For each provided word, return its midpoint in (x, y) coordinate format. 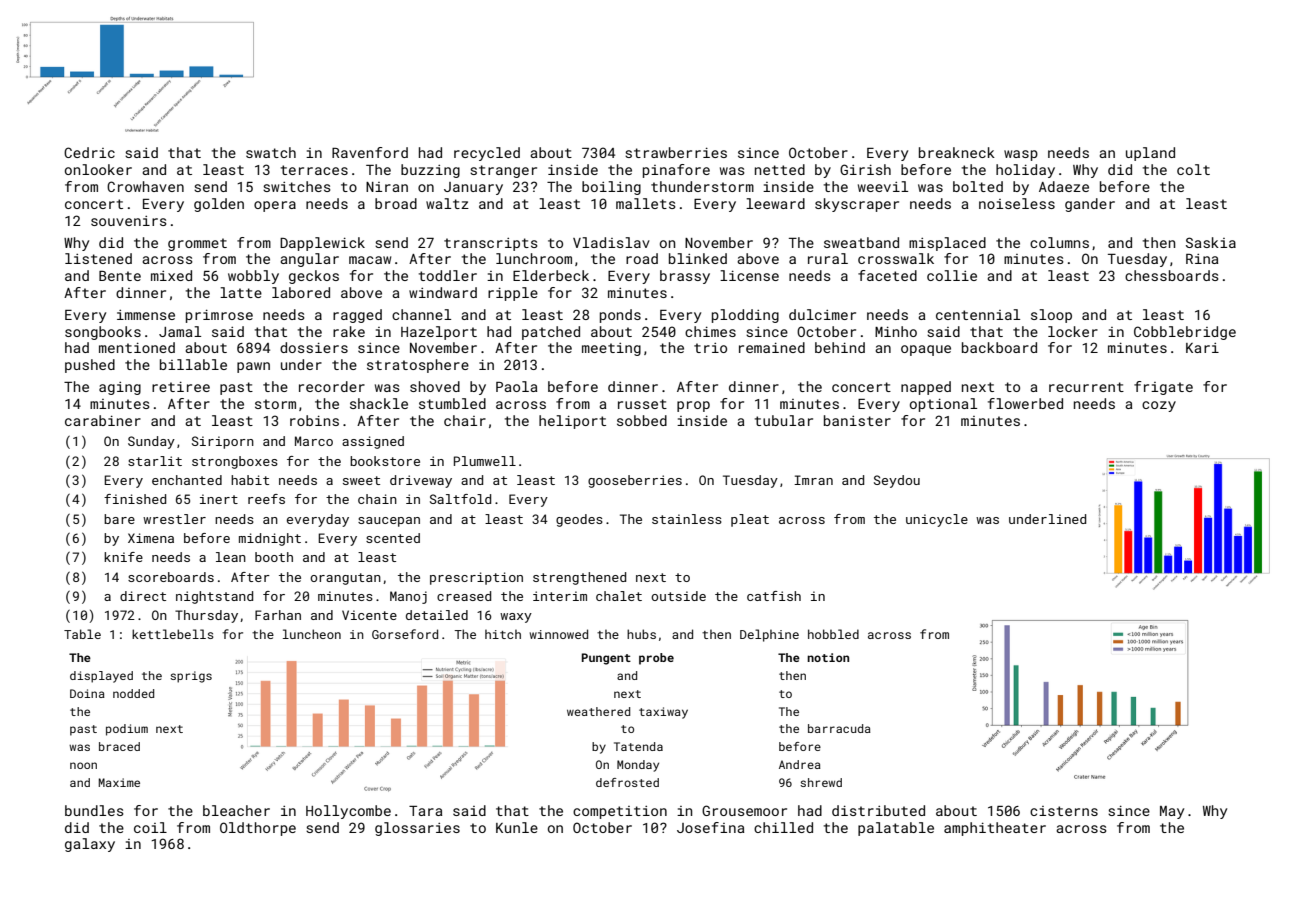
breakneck (957, 152)
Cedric (89, 152)
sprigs (191, 677)
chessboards (1172, 275)
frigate (1163, 388)
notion (828, 657)
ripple (513, 294)
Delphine (769, 635)
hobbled (833, 634)
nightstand (214, 597)
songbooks (103, 333)
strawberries (676, 152)
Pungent (606, 659)
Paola (516, 386)
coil (150, 827)
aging (120, 388)
